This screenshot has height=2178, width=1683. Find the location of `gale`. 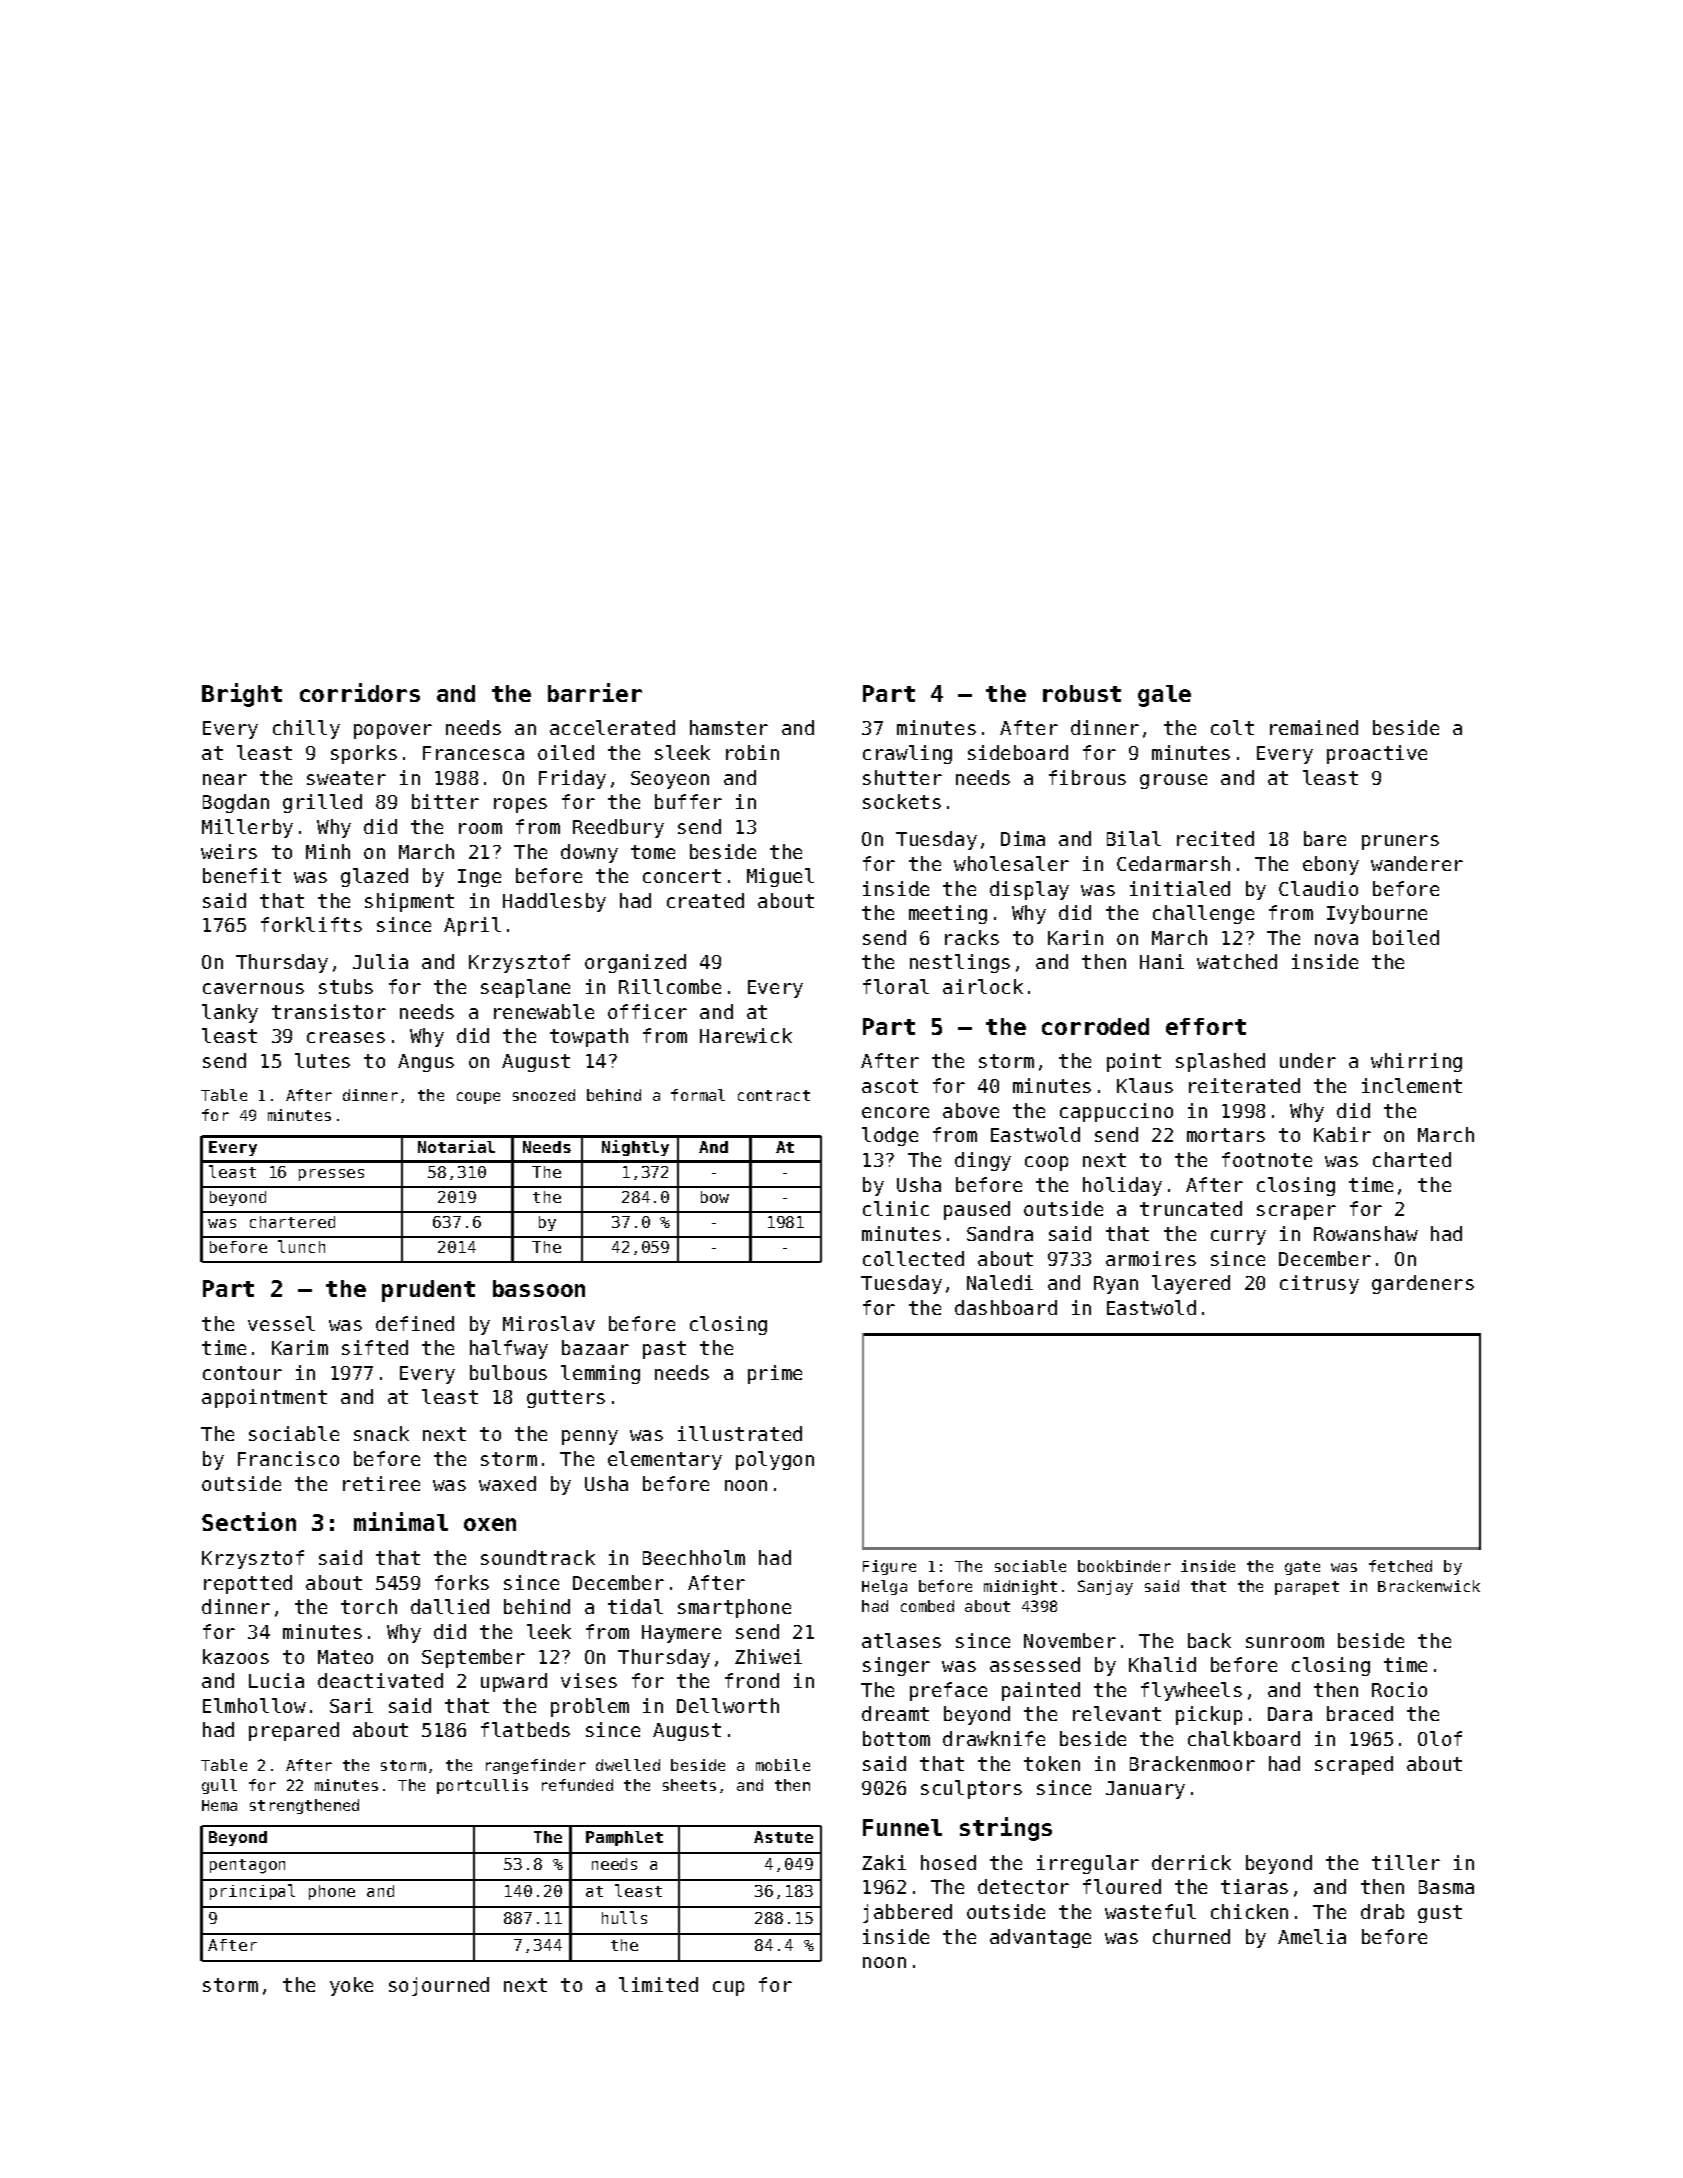

gale is located at coordinates (1164, 696).
